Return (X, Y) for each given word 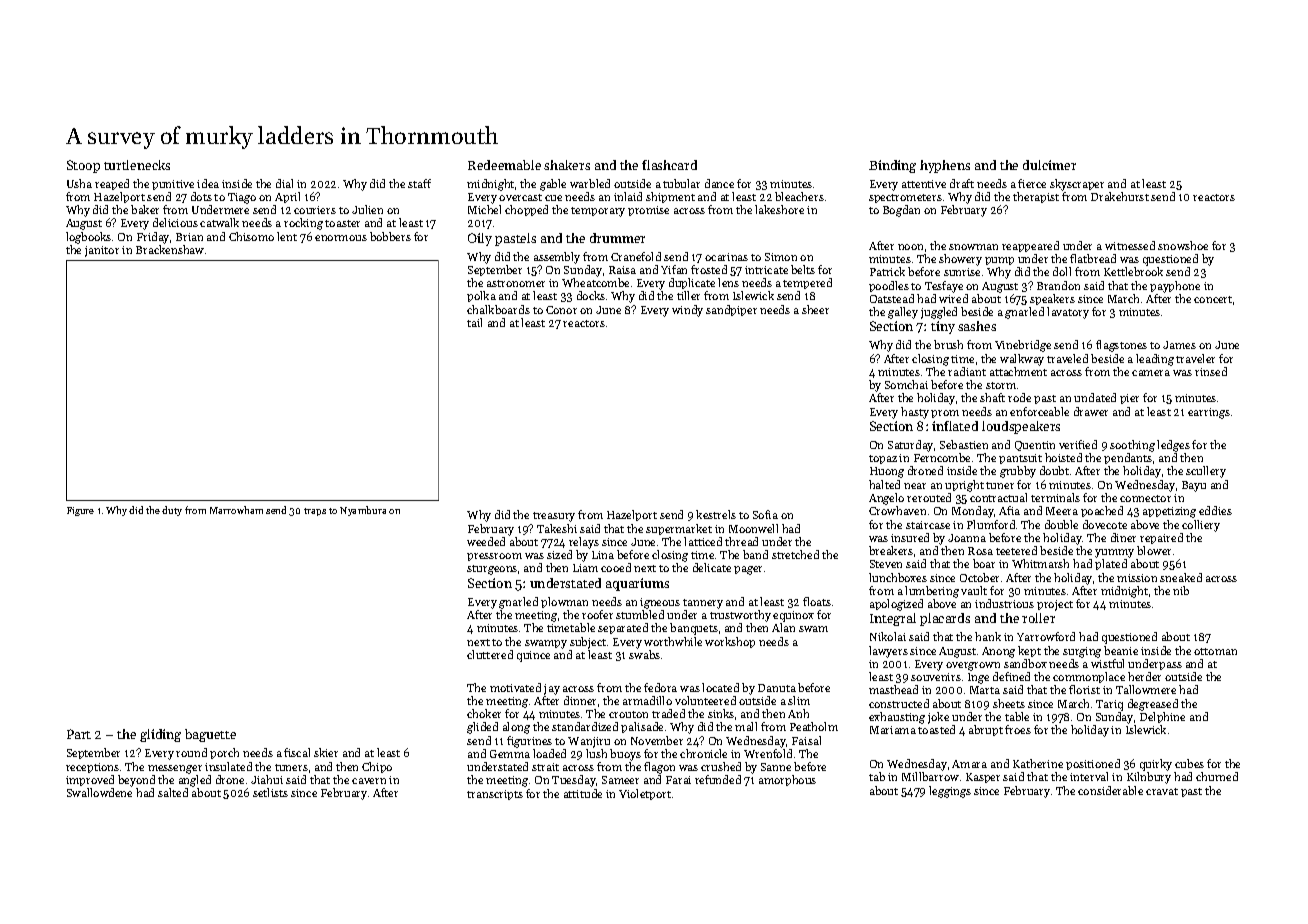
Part (79, 734)
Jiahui (267, 779)
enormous (341, 238)
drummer (617, 238)
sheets (1009, 703)
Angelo (886, 499)
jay (552, 689)
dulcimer (1049, 165)
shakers (567, 165)
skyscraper (1077, 185)
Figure (80, 511)
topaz (883, 459)
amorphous (787, 780)
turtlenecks (137, 165)
